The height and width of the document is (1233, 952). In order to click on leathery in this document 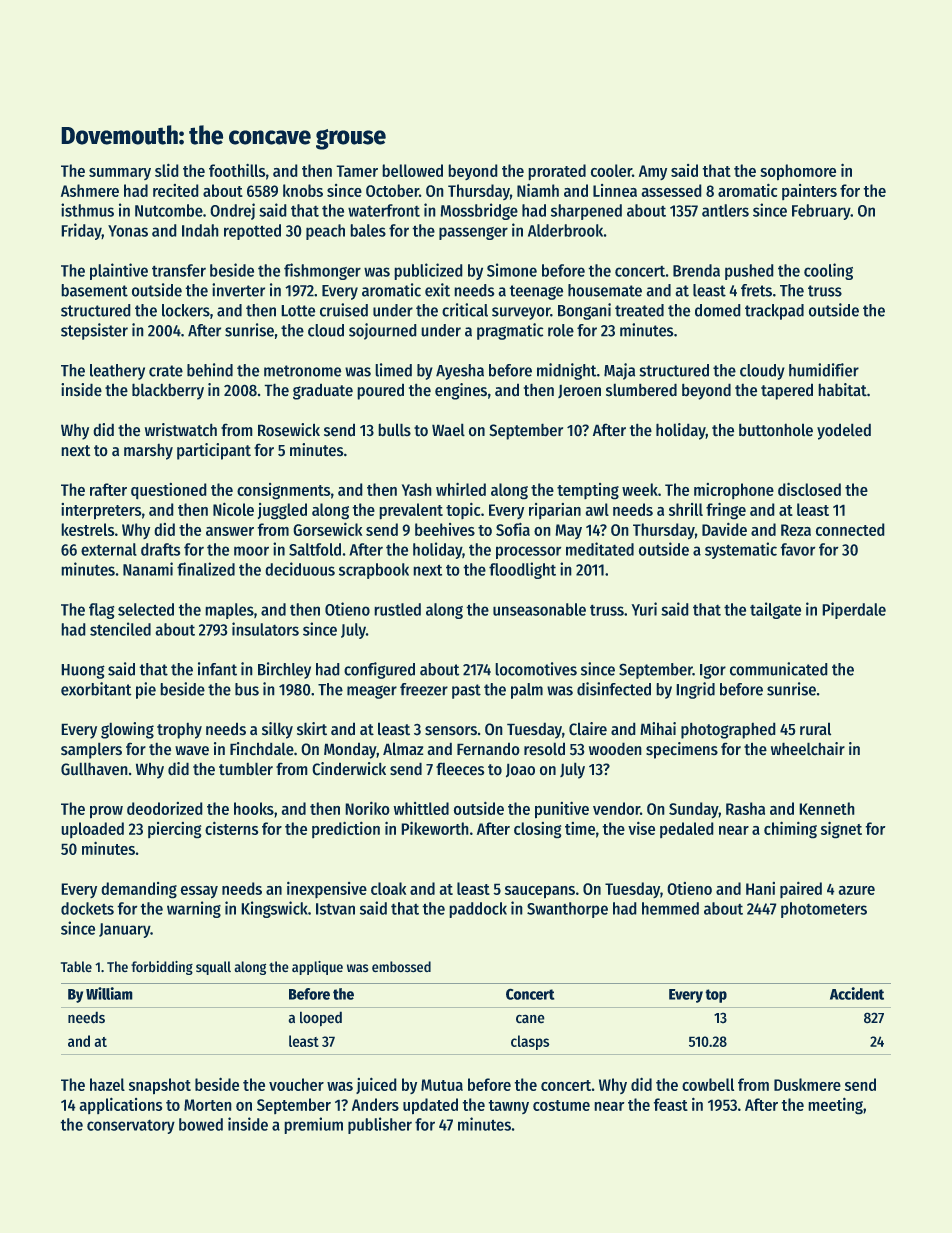, I will do `click(117, 372)`.
